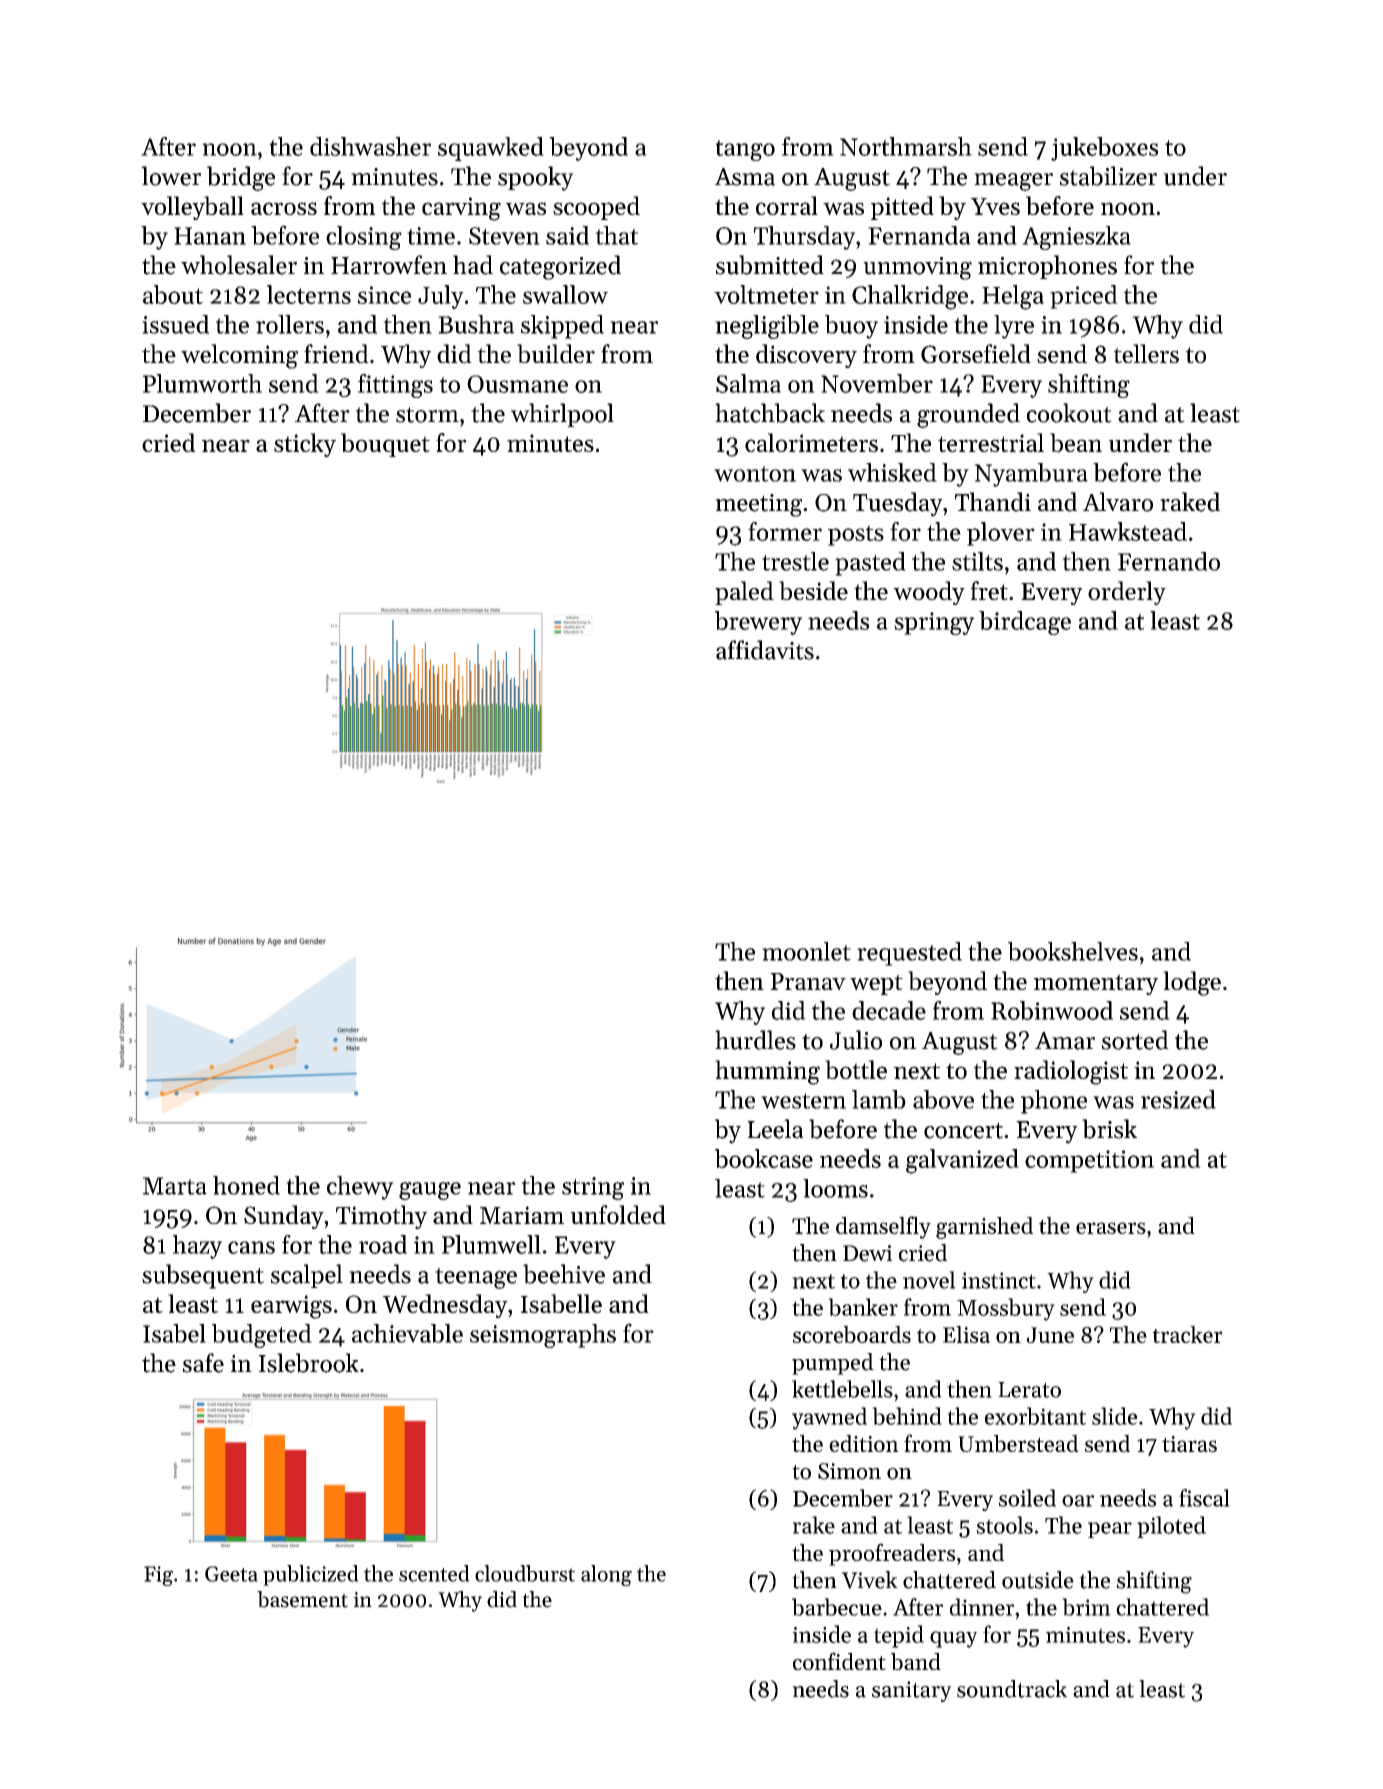 The image size is (1383, 1789). What do you see at coordinates (1146, 353) in the screenshot?
I see `tellers` at bounding box center [1146, 353].
